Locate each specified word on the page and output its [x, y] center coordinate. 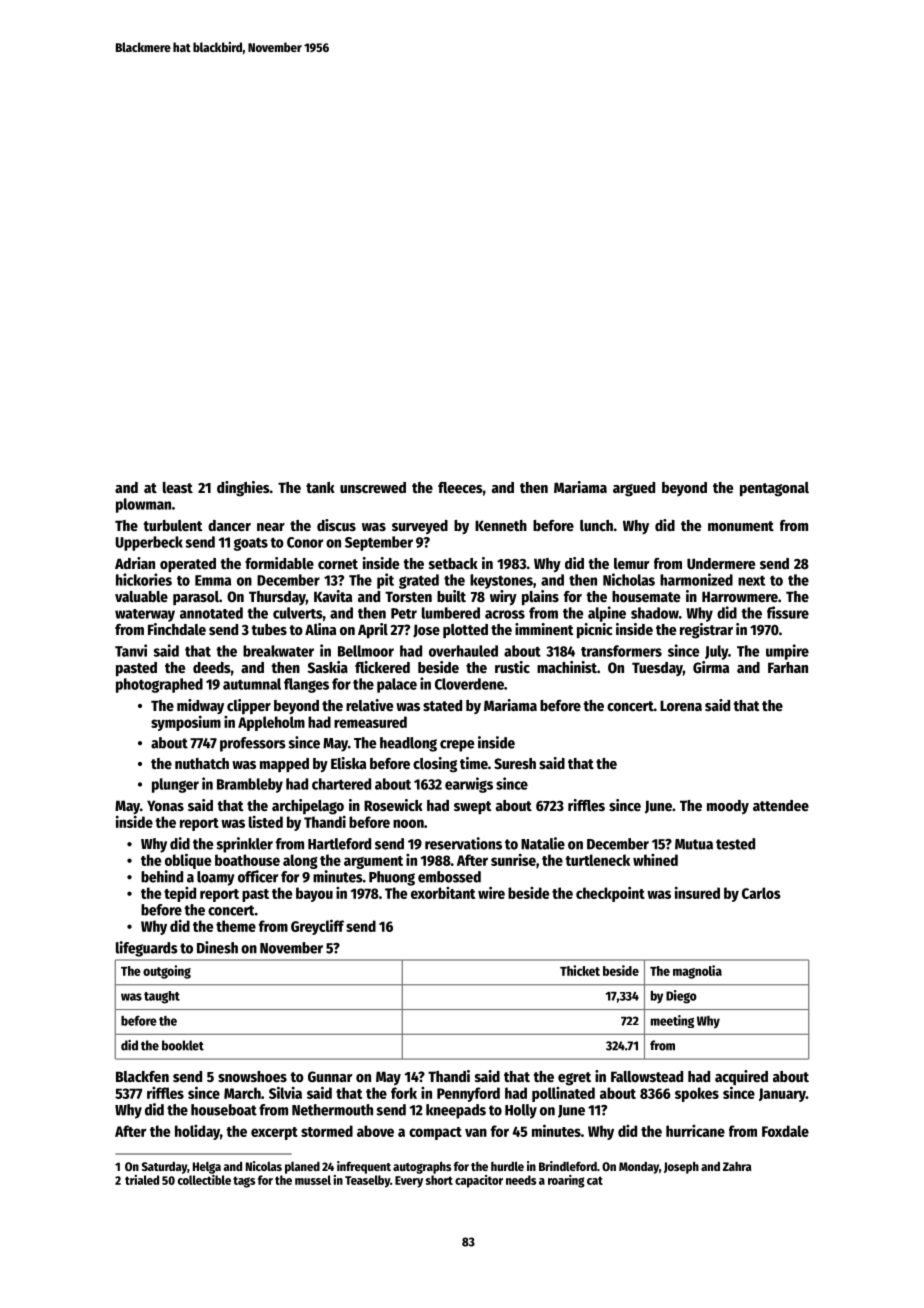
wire [491, 892]
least [178, 487]
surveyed [420, 527]
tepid [180, 894]
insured [697, 892]
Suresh [515, 763]
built [451, 596]
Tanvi [131, 650]
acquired [741, 1077]
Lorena [681, 705]
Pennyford [468, 1094]
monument [741, 526]
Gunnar [330, 1076]
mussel [313, 1180]
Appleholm [271, 723]
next [751, 581]
